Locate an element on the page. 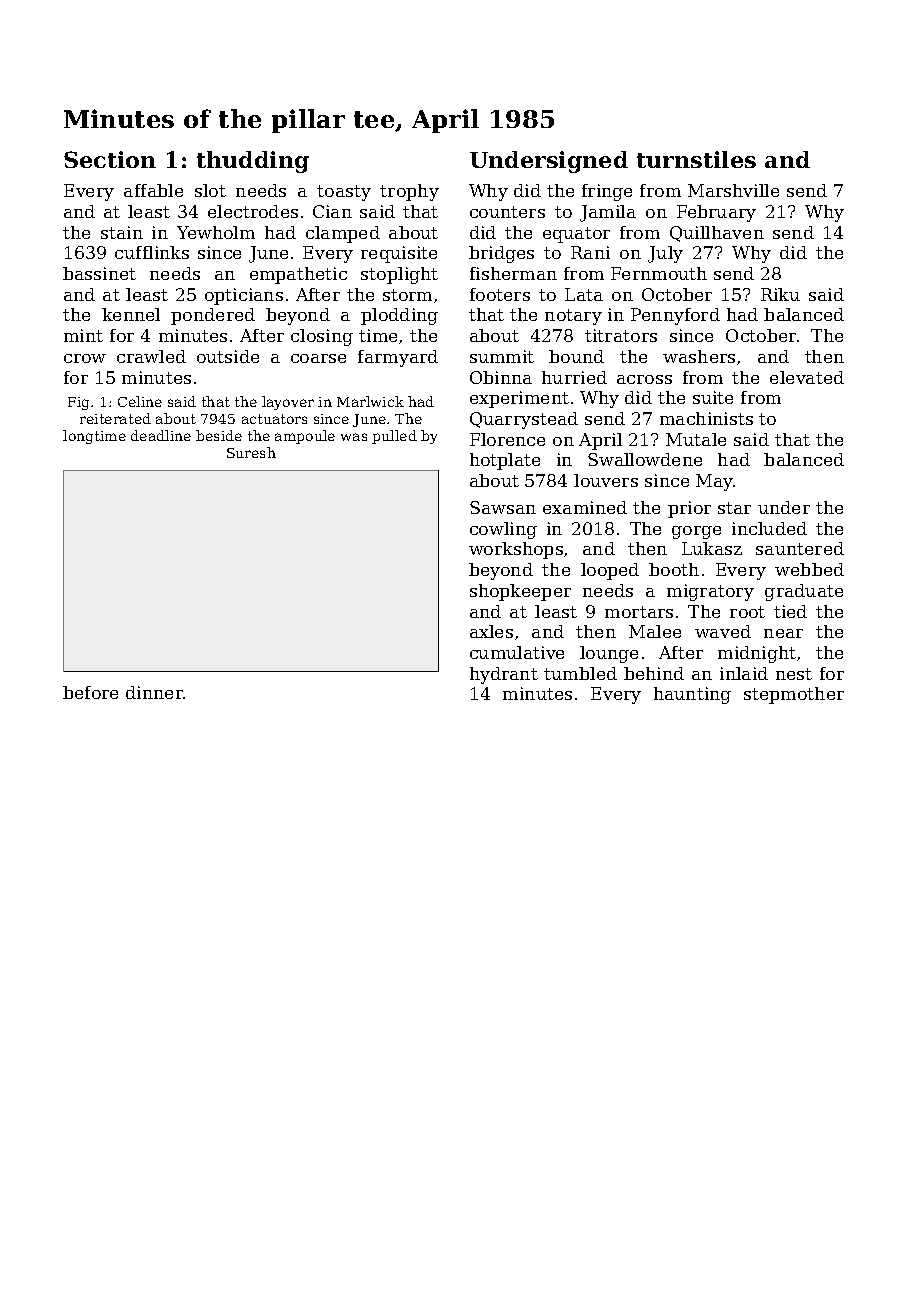  cumulative is located at coordinates (517, 652).
